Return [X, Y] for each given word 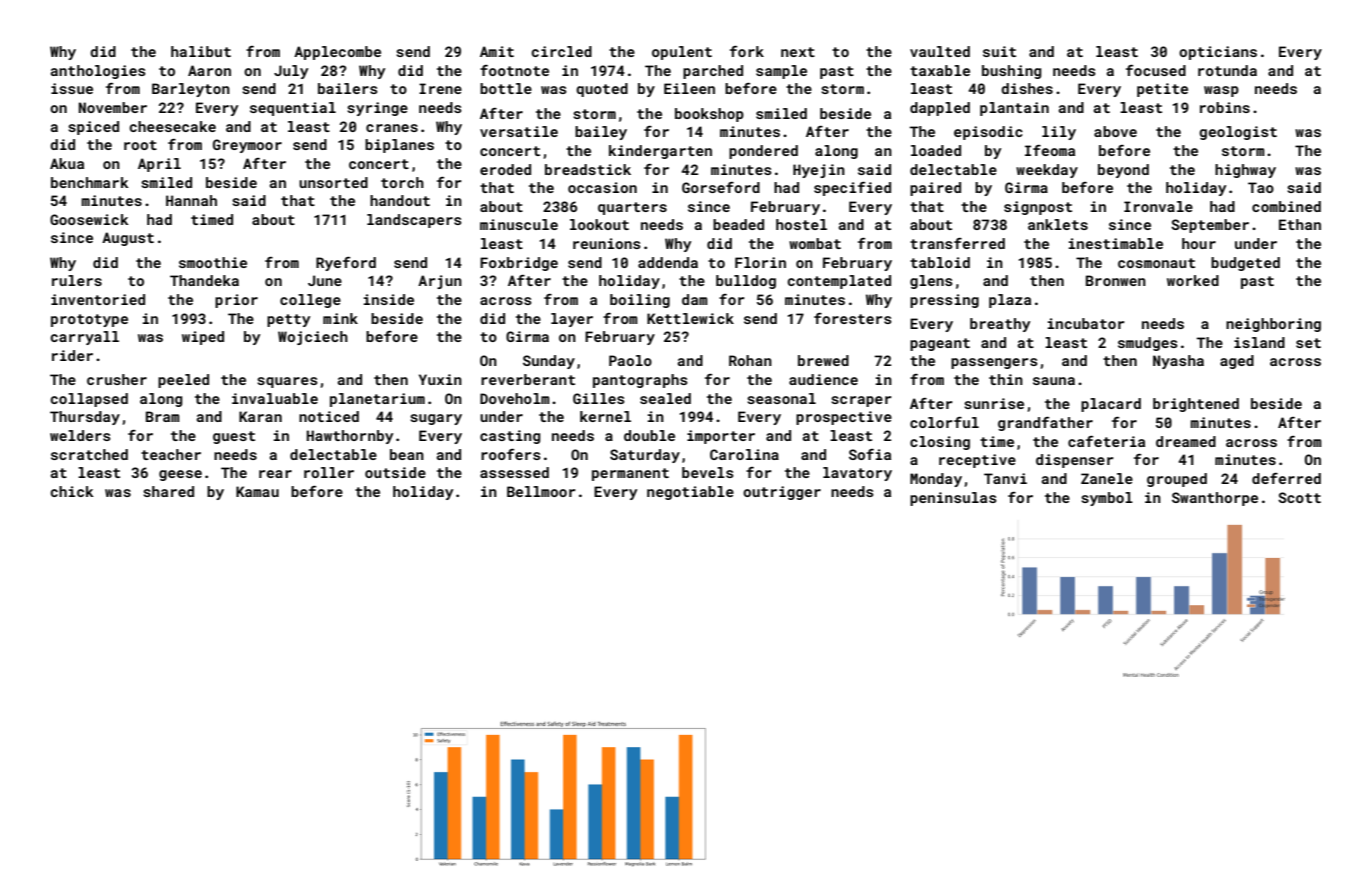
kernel [605, 416]
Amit [497, 51]
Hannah [191, 200]
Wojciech [313, 338]
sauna [1054, 381]
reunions [607, 243]
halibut [201, 51]
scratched [89, 454]
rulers [77, 280]
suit [999, 51]
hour [1199, 243]
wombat [815, 243]
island [1259, 342]
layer [572, 320]
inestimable [1116, 243]
